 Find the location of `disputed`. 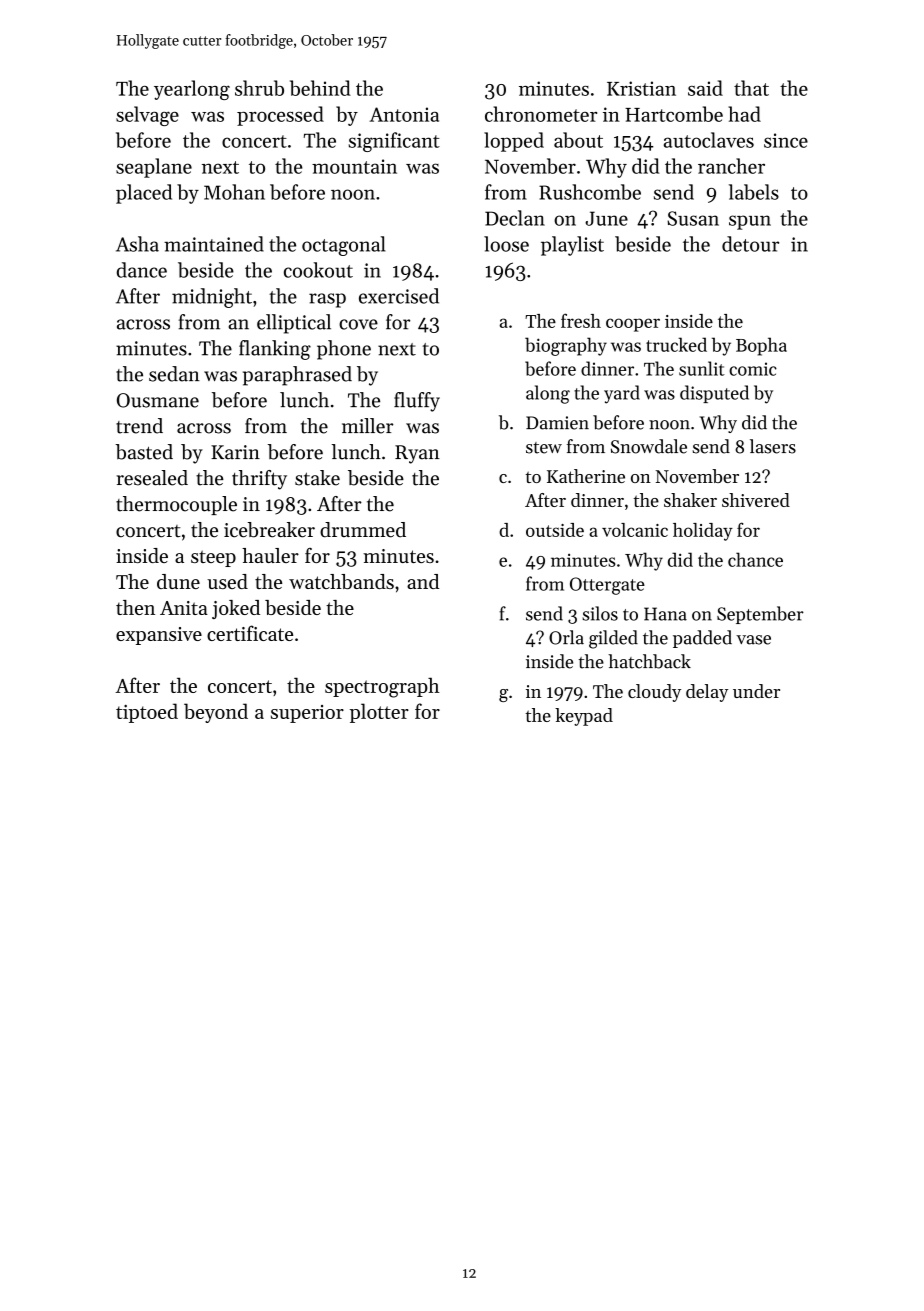

disputed is located at coordinates (714, 394).
